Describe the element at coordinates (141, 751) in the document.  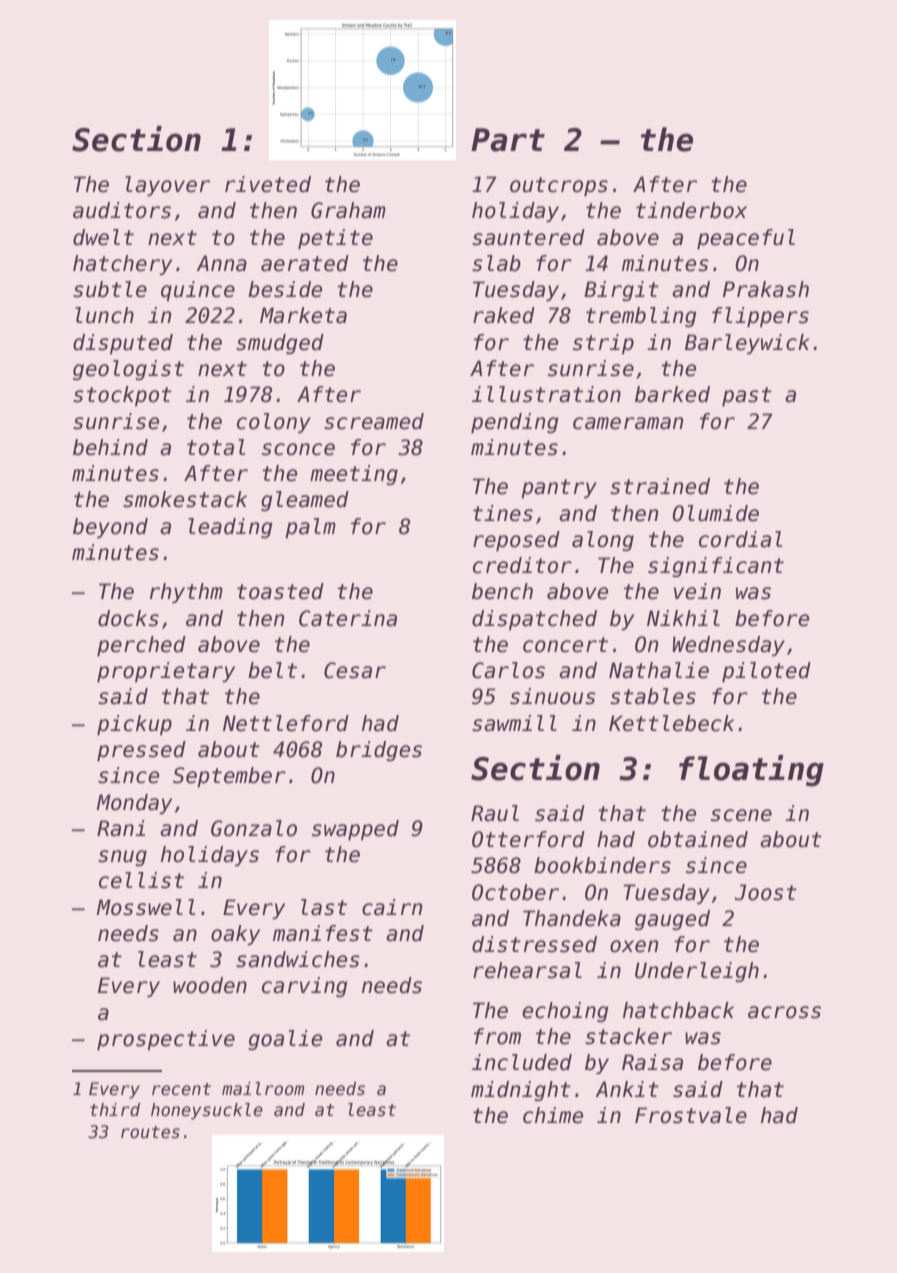
I see `pressed` at that location.
